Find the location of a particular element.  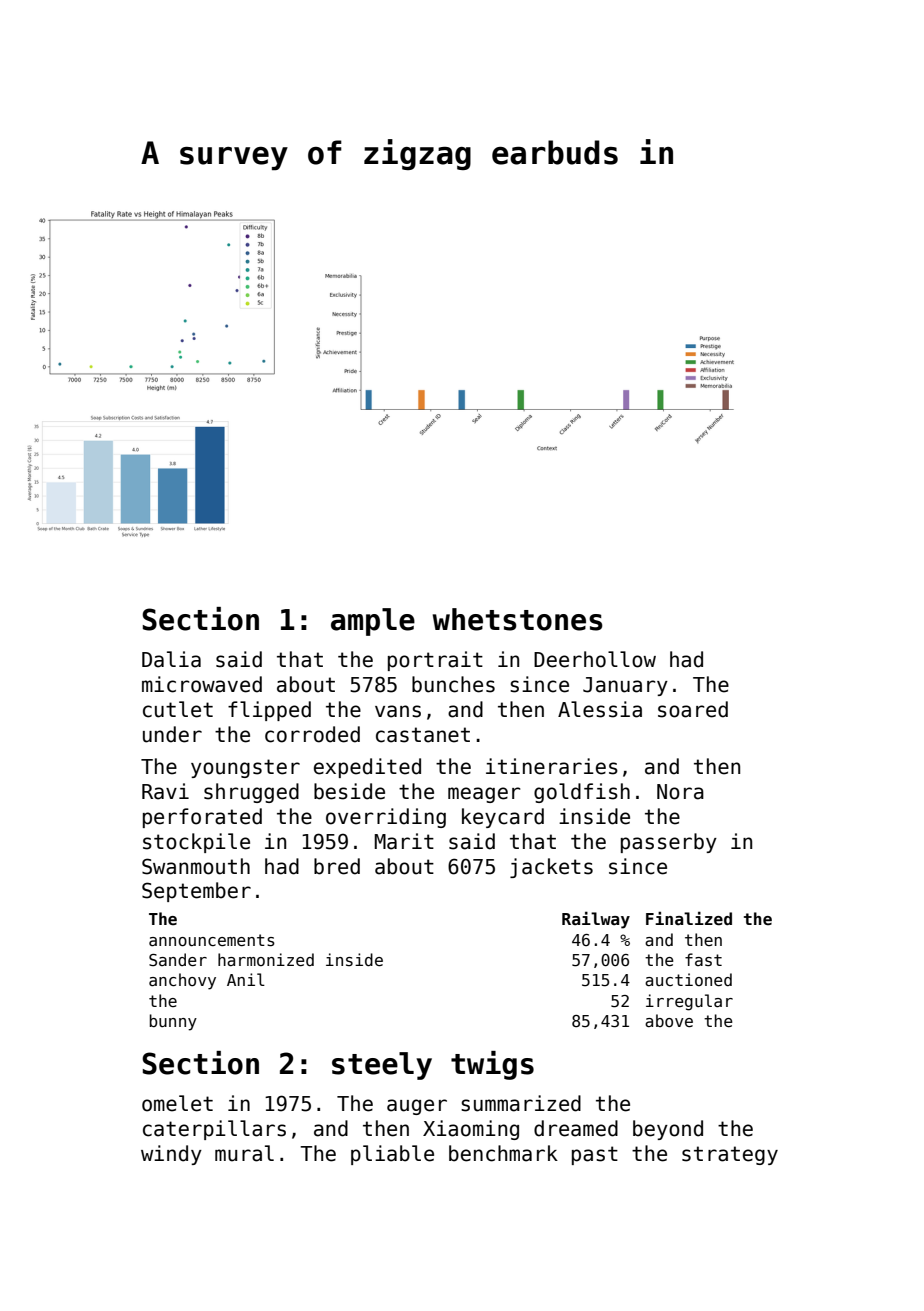

Nora is located at coordinates (680, 792).
